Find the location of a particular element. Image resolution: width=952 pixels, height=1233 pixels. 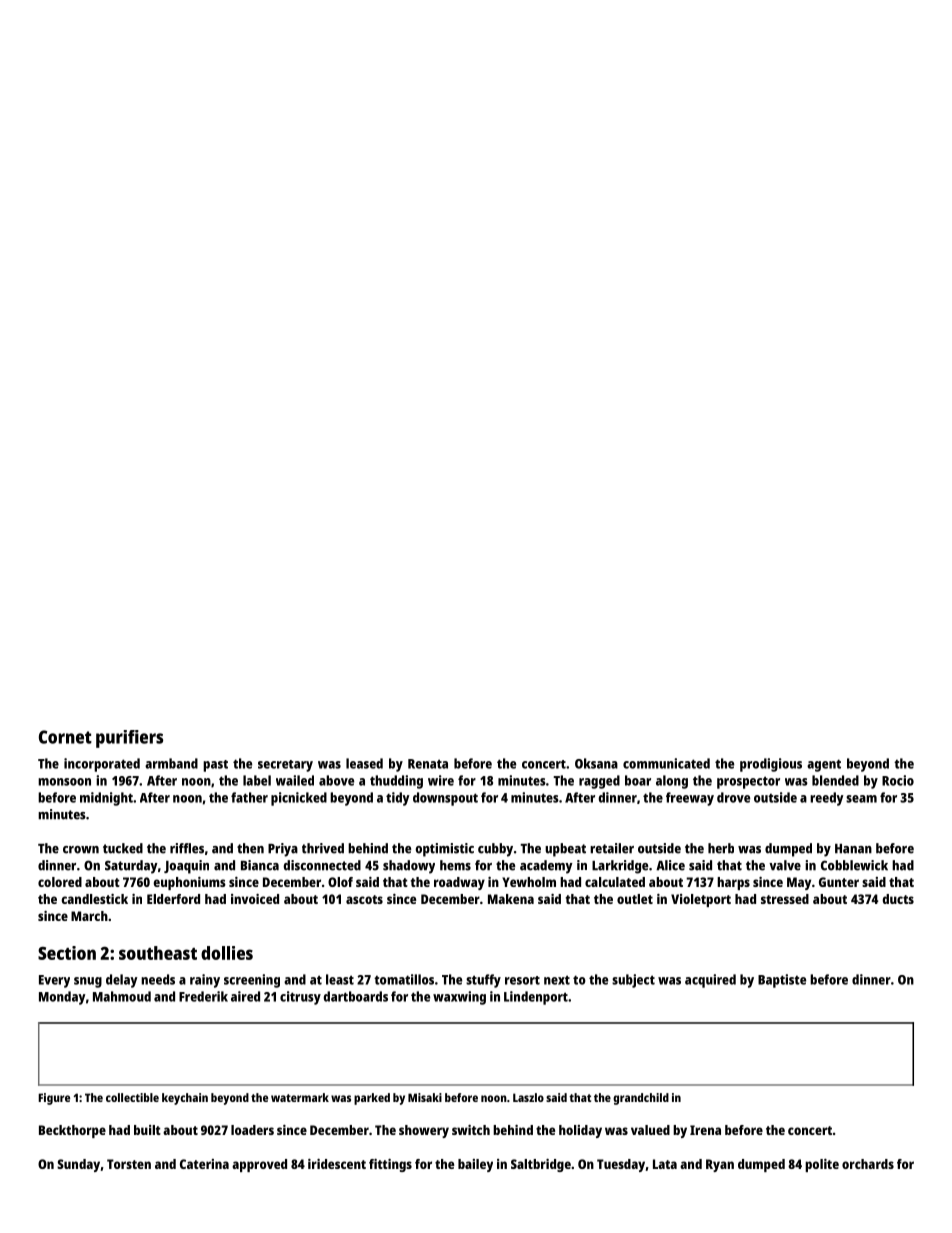

polite is located at coordinates (822, 1165).
